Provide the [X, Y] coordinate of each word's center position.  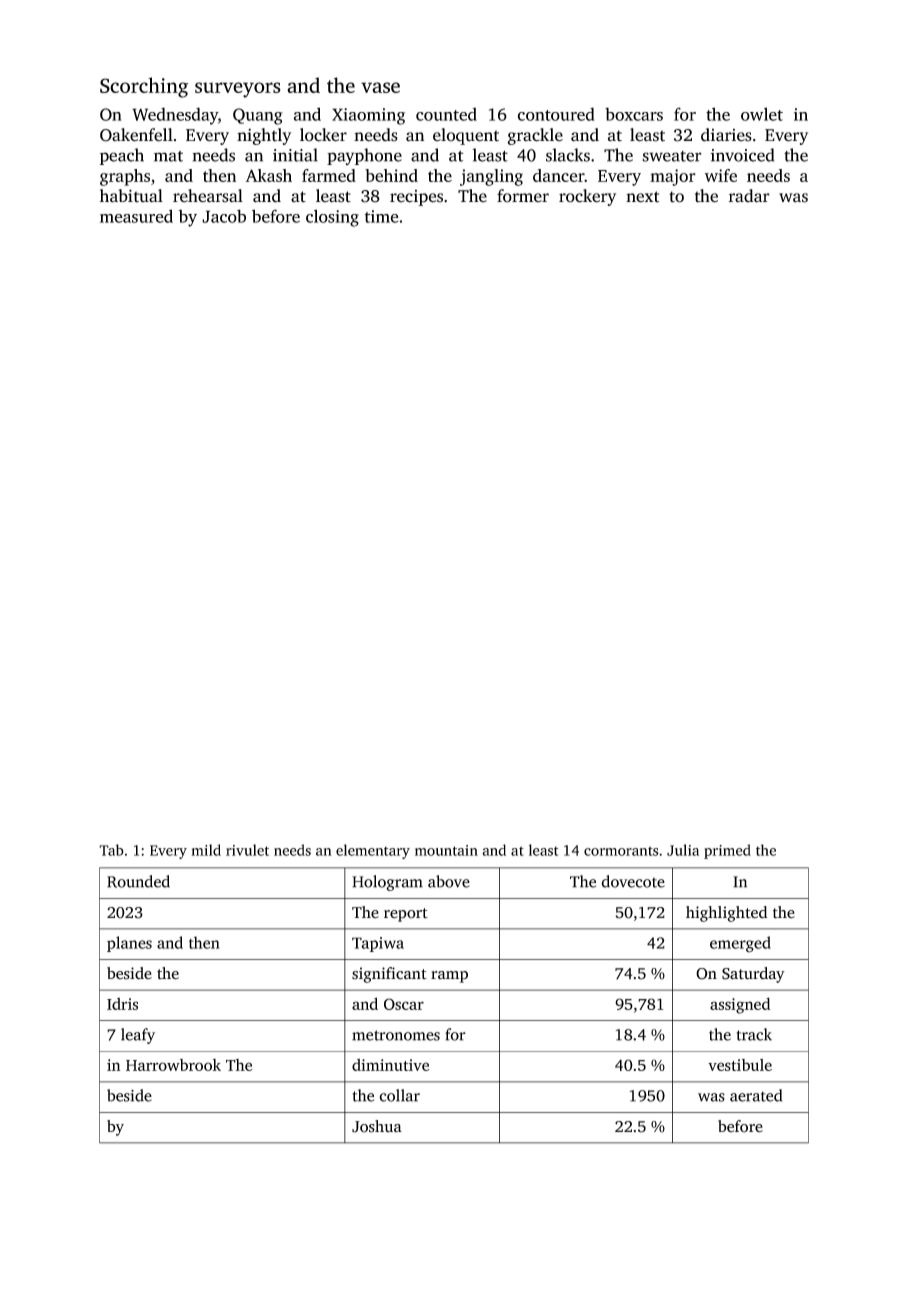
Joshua [377, 1126]
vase [380, 87]
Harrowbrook [173, 1065]
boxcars [634, 114]
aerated [756, 1095]
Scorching [144, 87]
